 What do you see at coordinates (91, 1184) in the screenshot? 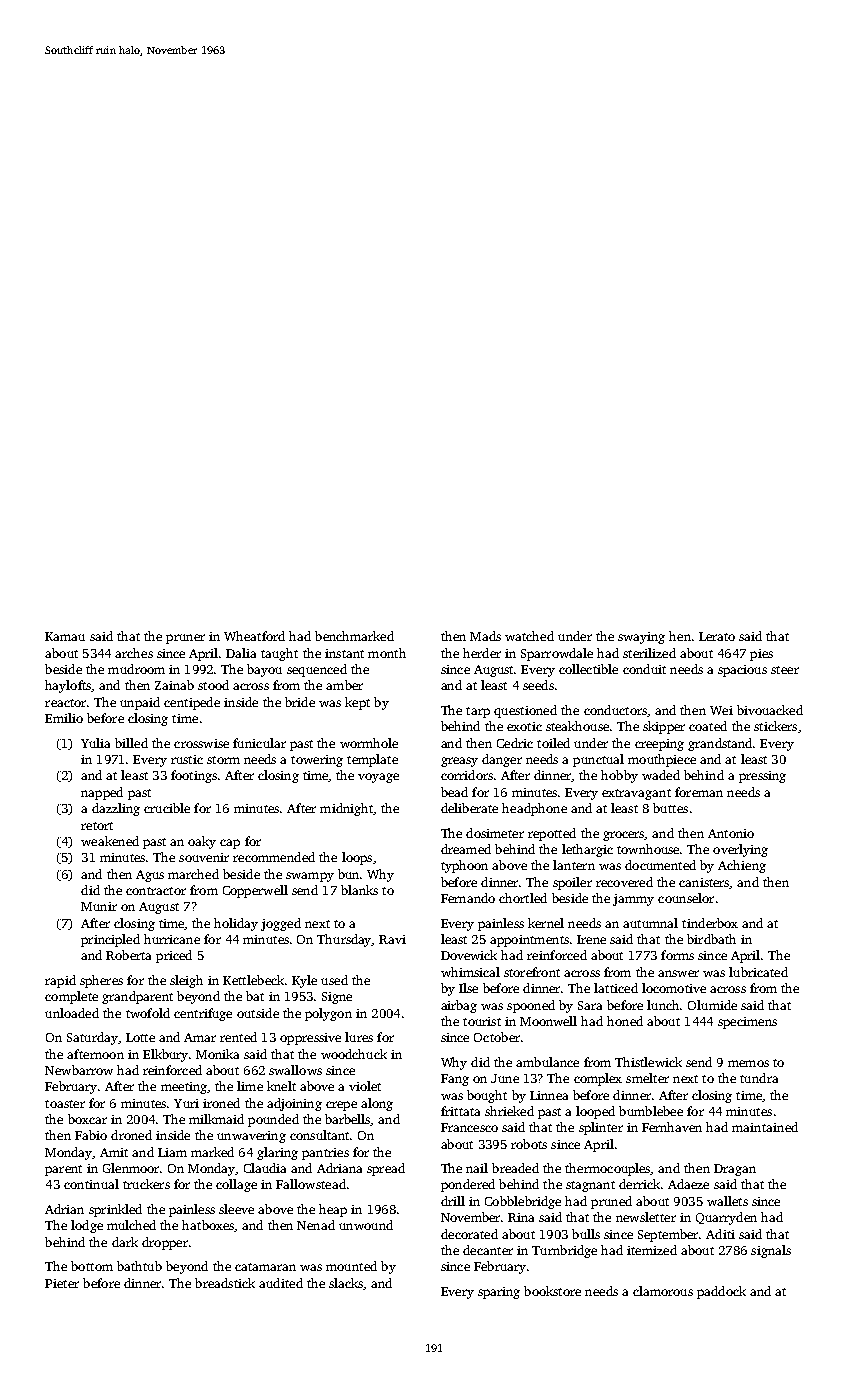
I see `continual` at bounding box center [91, 1184].
